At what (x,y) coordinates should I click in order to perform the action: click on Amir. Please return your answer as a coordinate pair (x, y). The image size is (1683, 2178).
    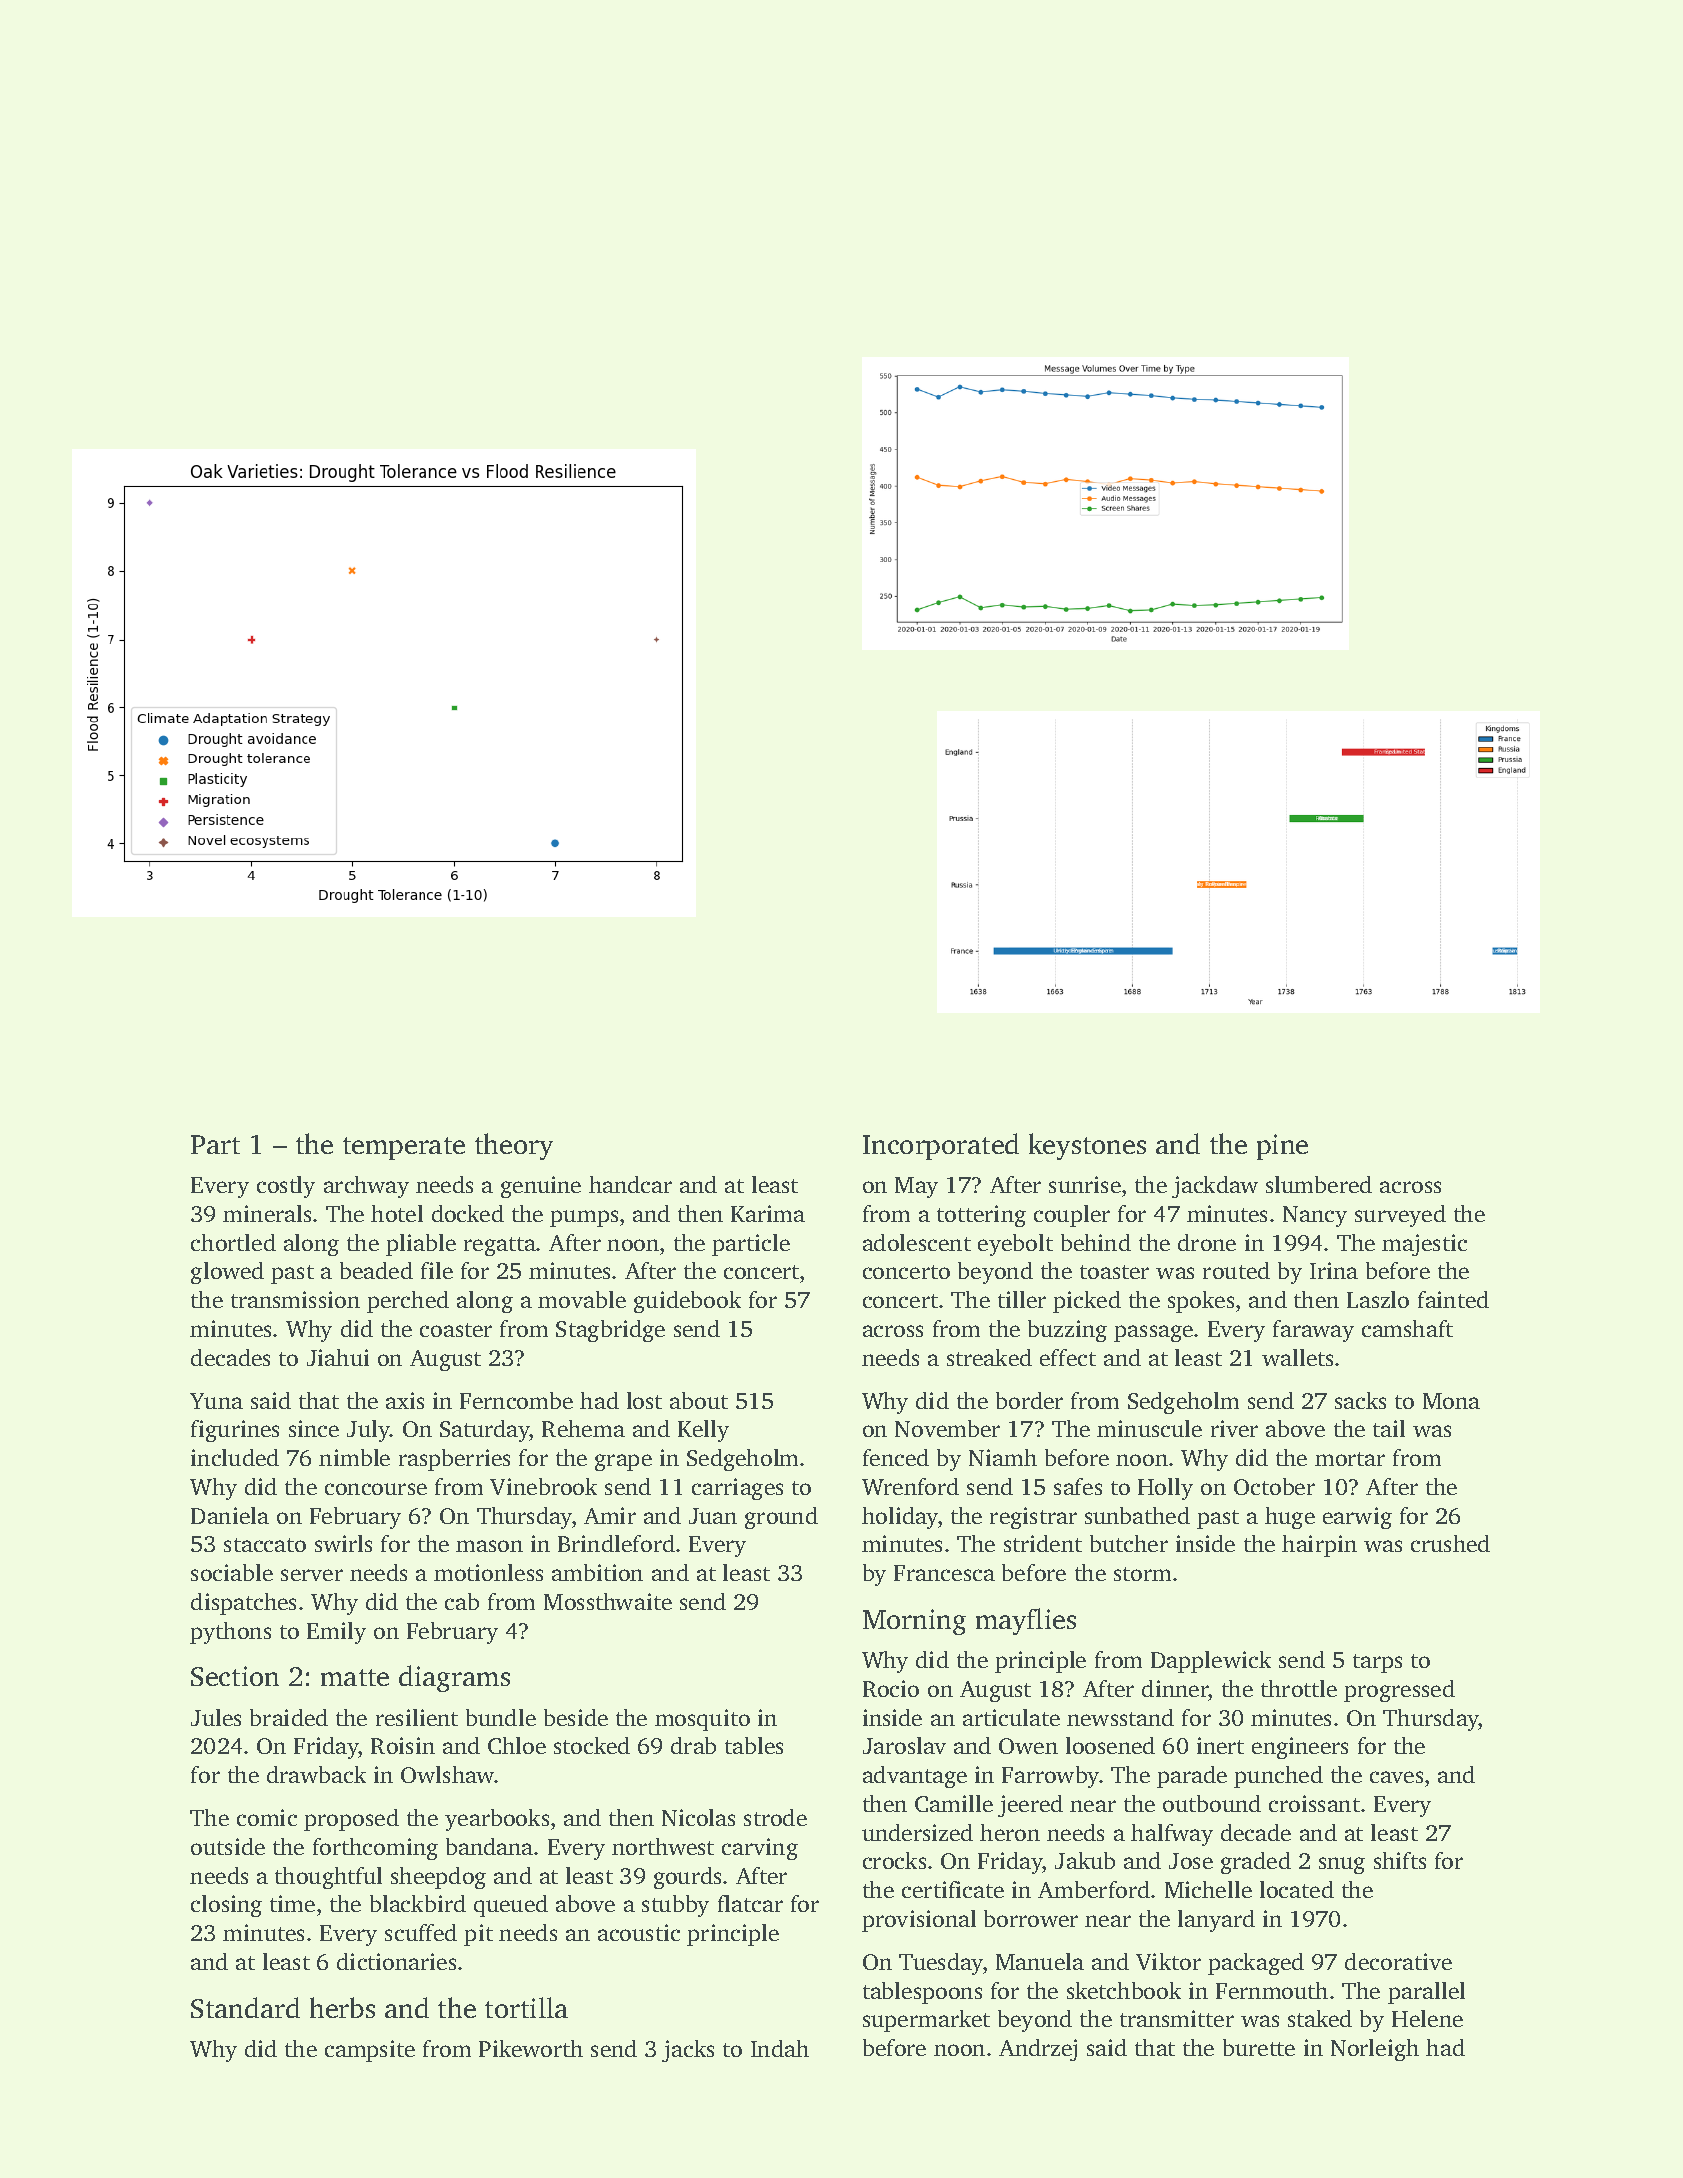
    Looking at the image, I should click on (610, 1515).
